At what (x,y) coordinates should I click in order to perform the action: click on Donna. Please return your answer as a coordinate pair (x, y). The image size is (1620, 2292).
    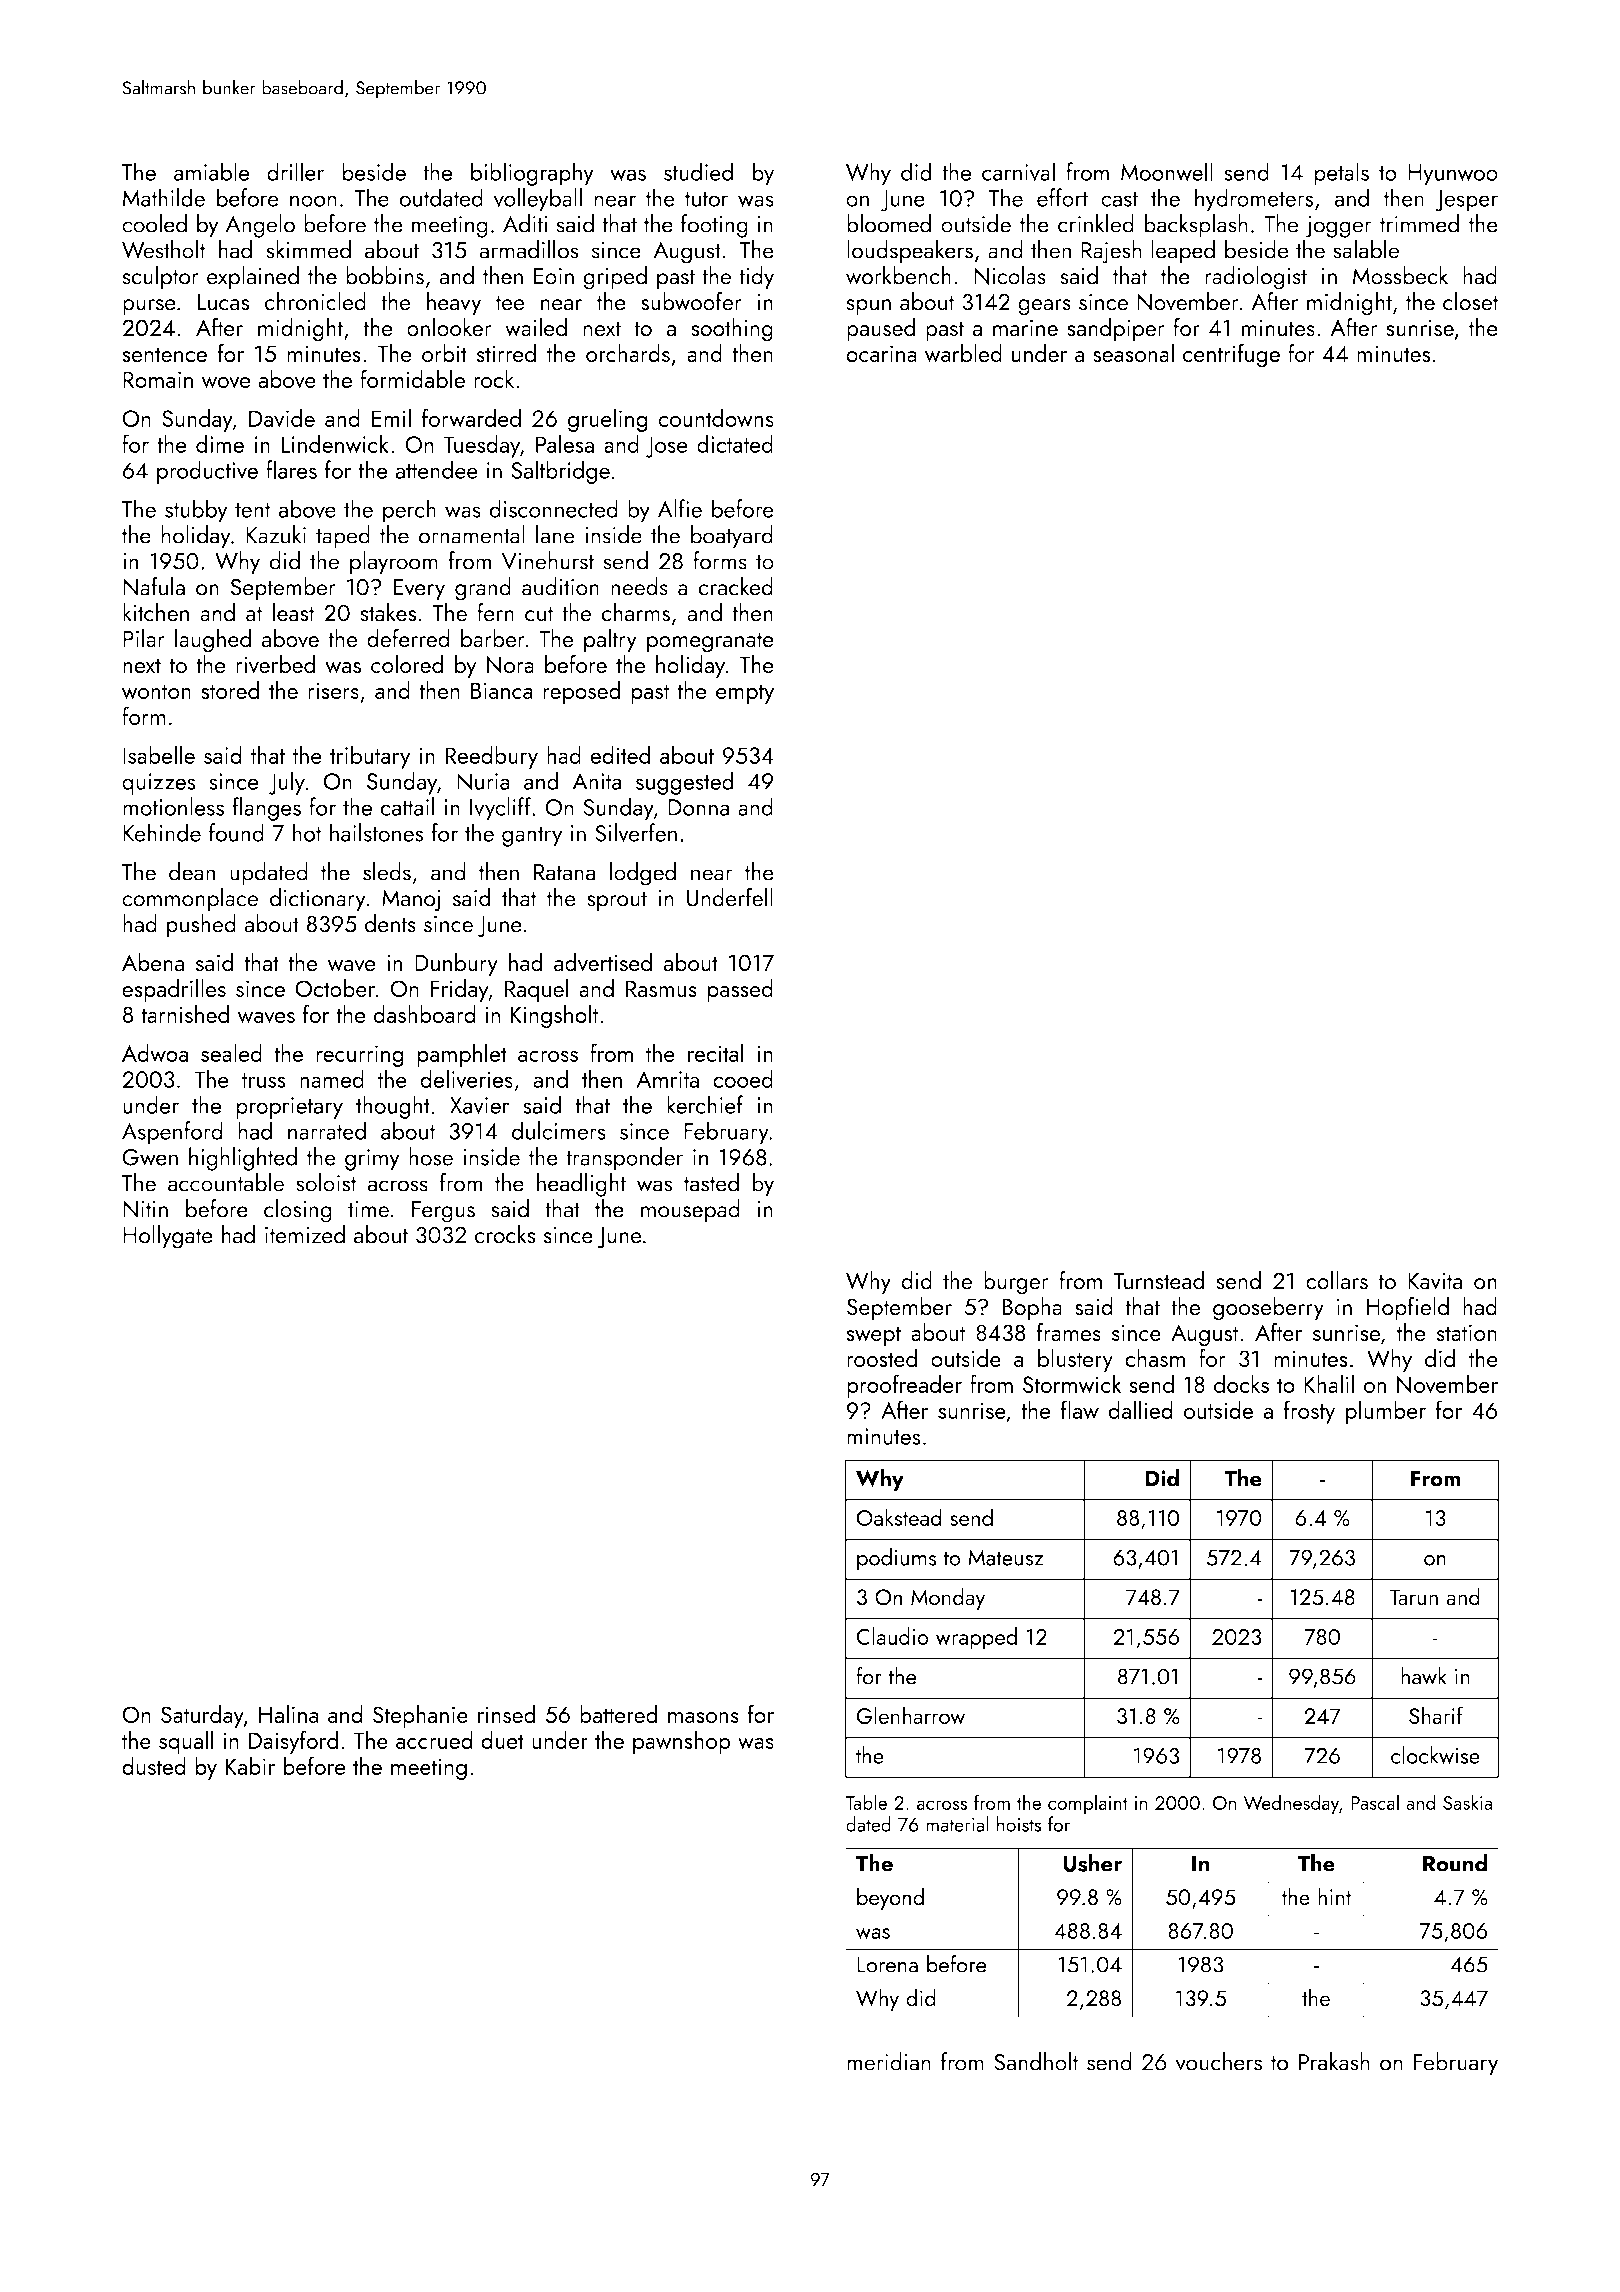
    Looking at the image, I should click on (698, 807).
